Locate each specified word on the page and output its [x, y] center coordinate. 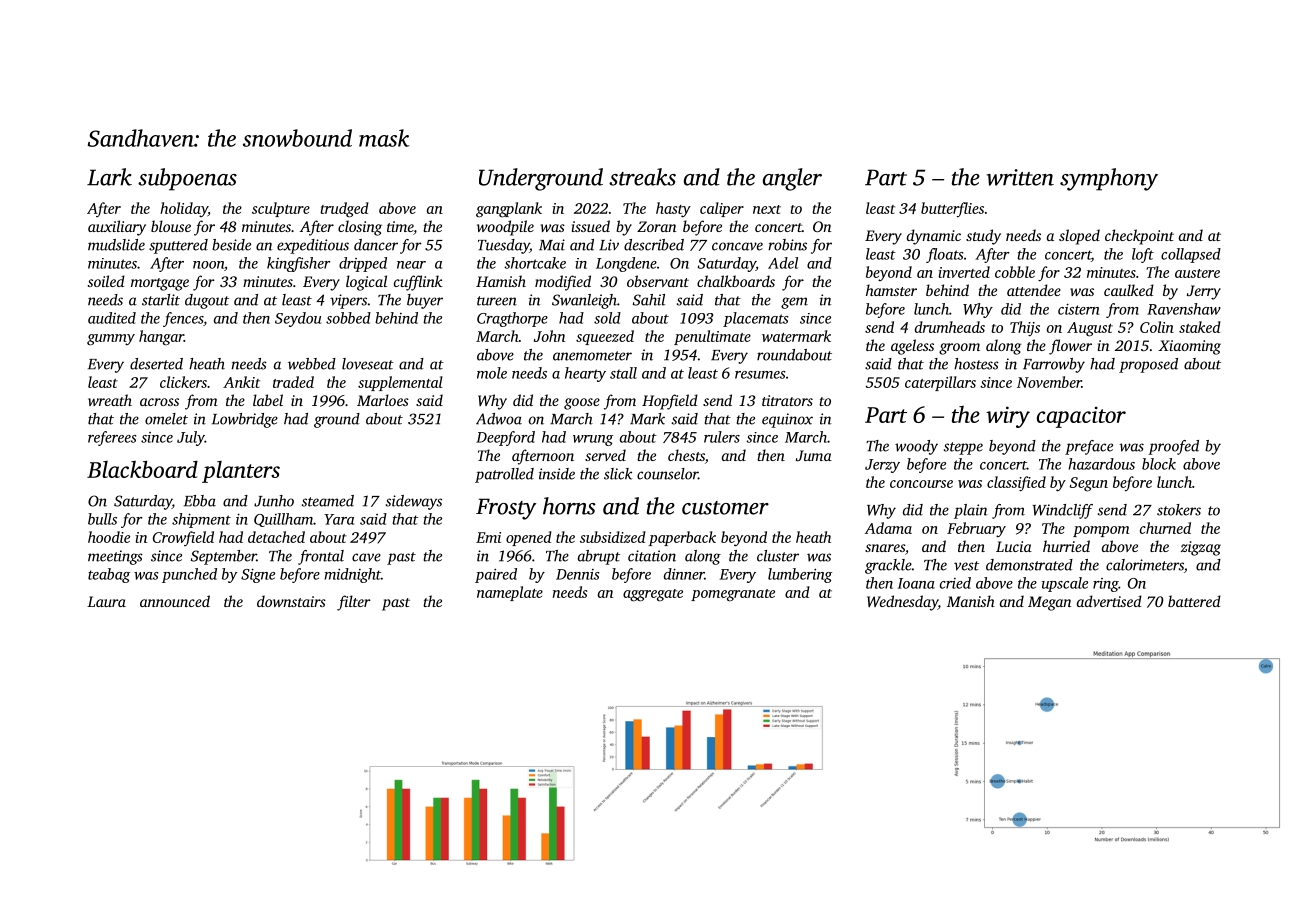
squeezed [605, 337]
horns [569, 506]
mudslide [116, 245]
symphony [1109, 179]
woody [916, 447]
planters [241, 472]
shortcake [535, 263]
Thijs [1025, 328]
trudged [344, 210]
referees [112, 438]
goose [582, 404]
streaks [642, 177]
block [1159, 464]
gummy [111, 340]
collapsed [1191, 255]
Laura [106, 601]
